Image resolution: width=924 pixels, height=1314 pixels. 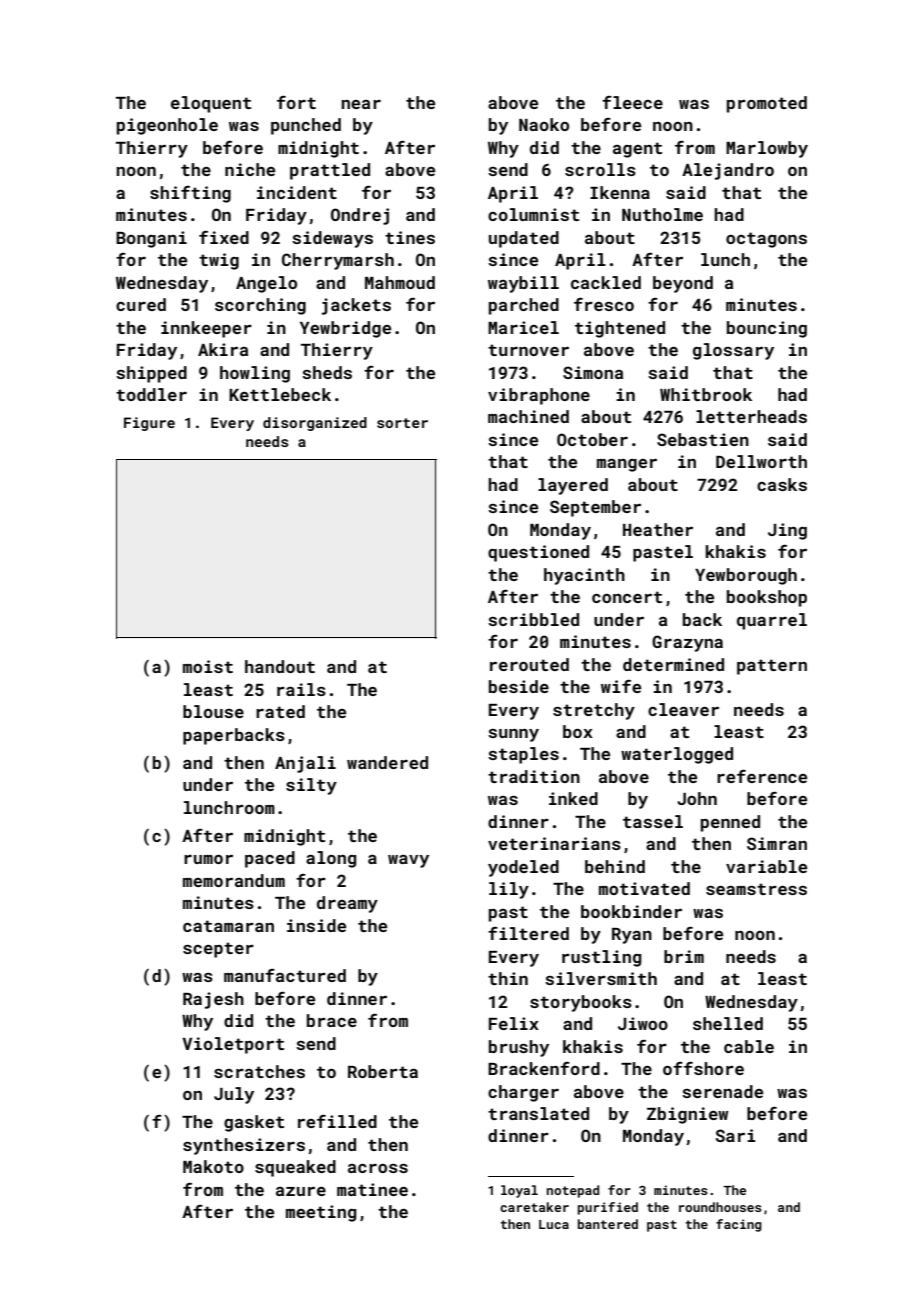 What do you see at coordinates (782, 484) in the page?
I see `casks` at bounding box center [782, 484].
